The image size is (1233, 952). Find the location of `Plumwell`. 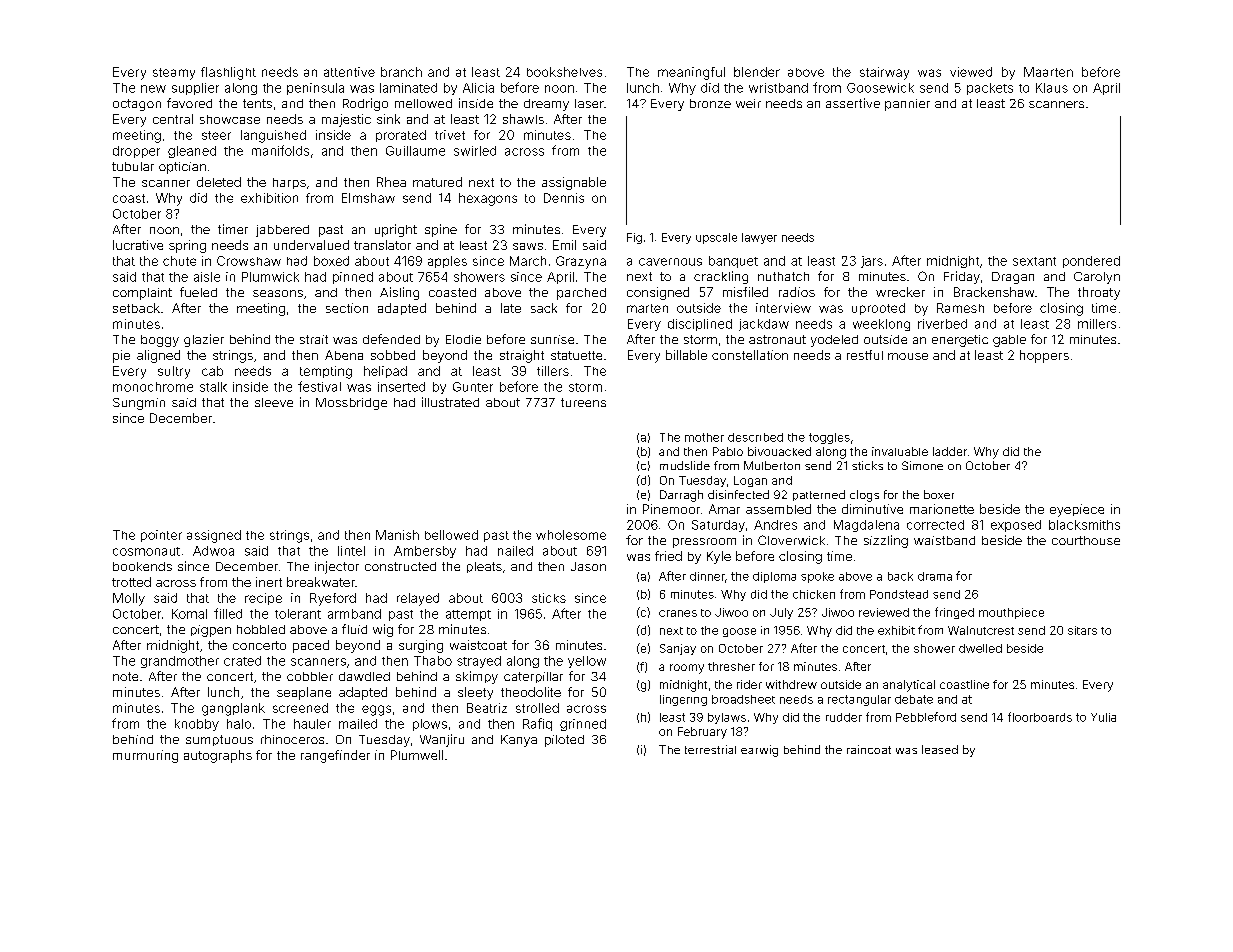

Plumwell is located at coordinates (417, 755).
